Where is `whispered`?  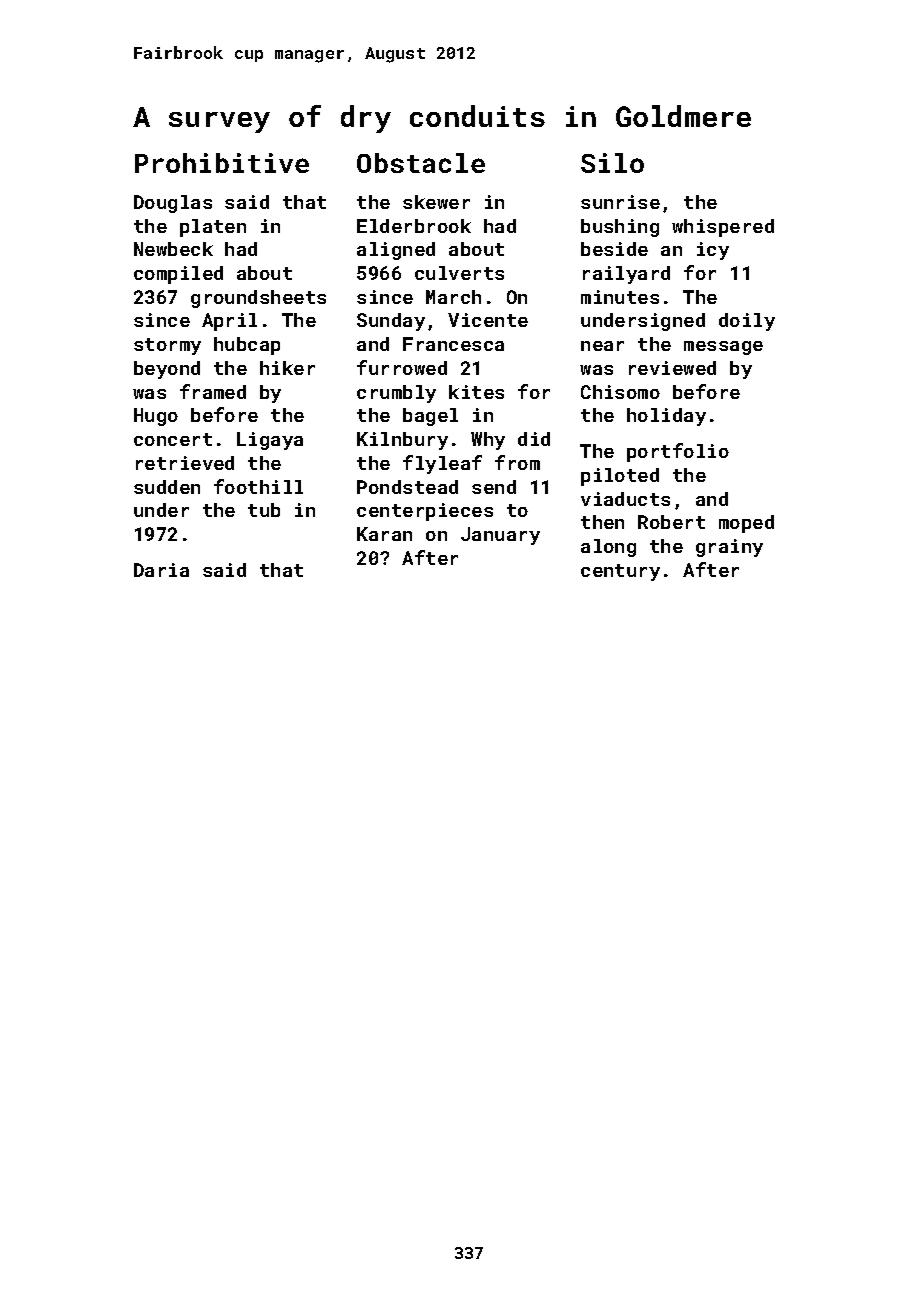
whispered is located at coordinates (723, 228).
